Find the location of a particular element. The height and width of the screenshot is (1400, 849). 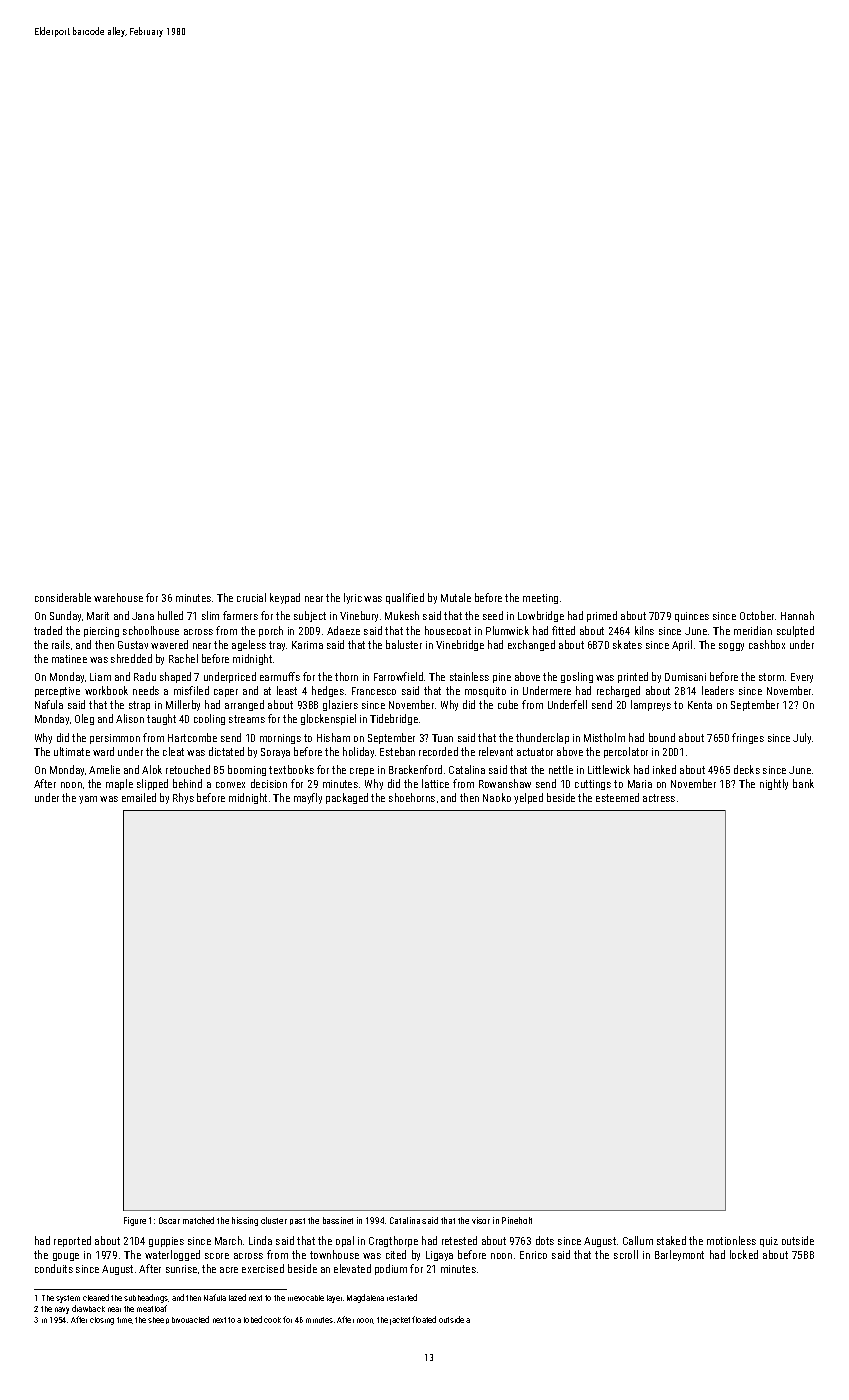

Lowbridge is located at coordinates (541, 616).
